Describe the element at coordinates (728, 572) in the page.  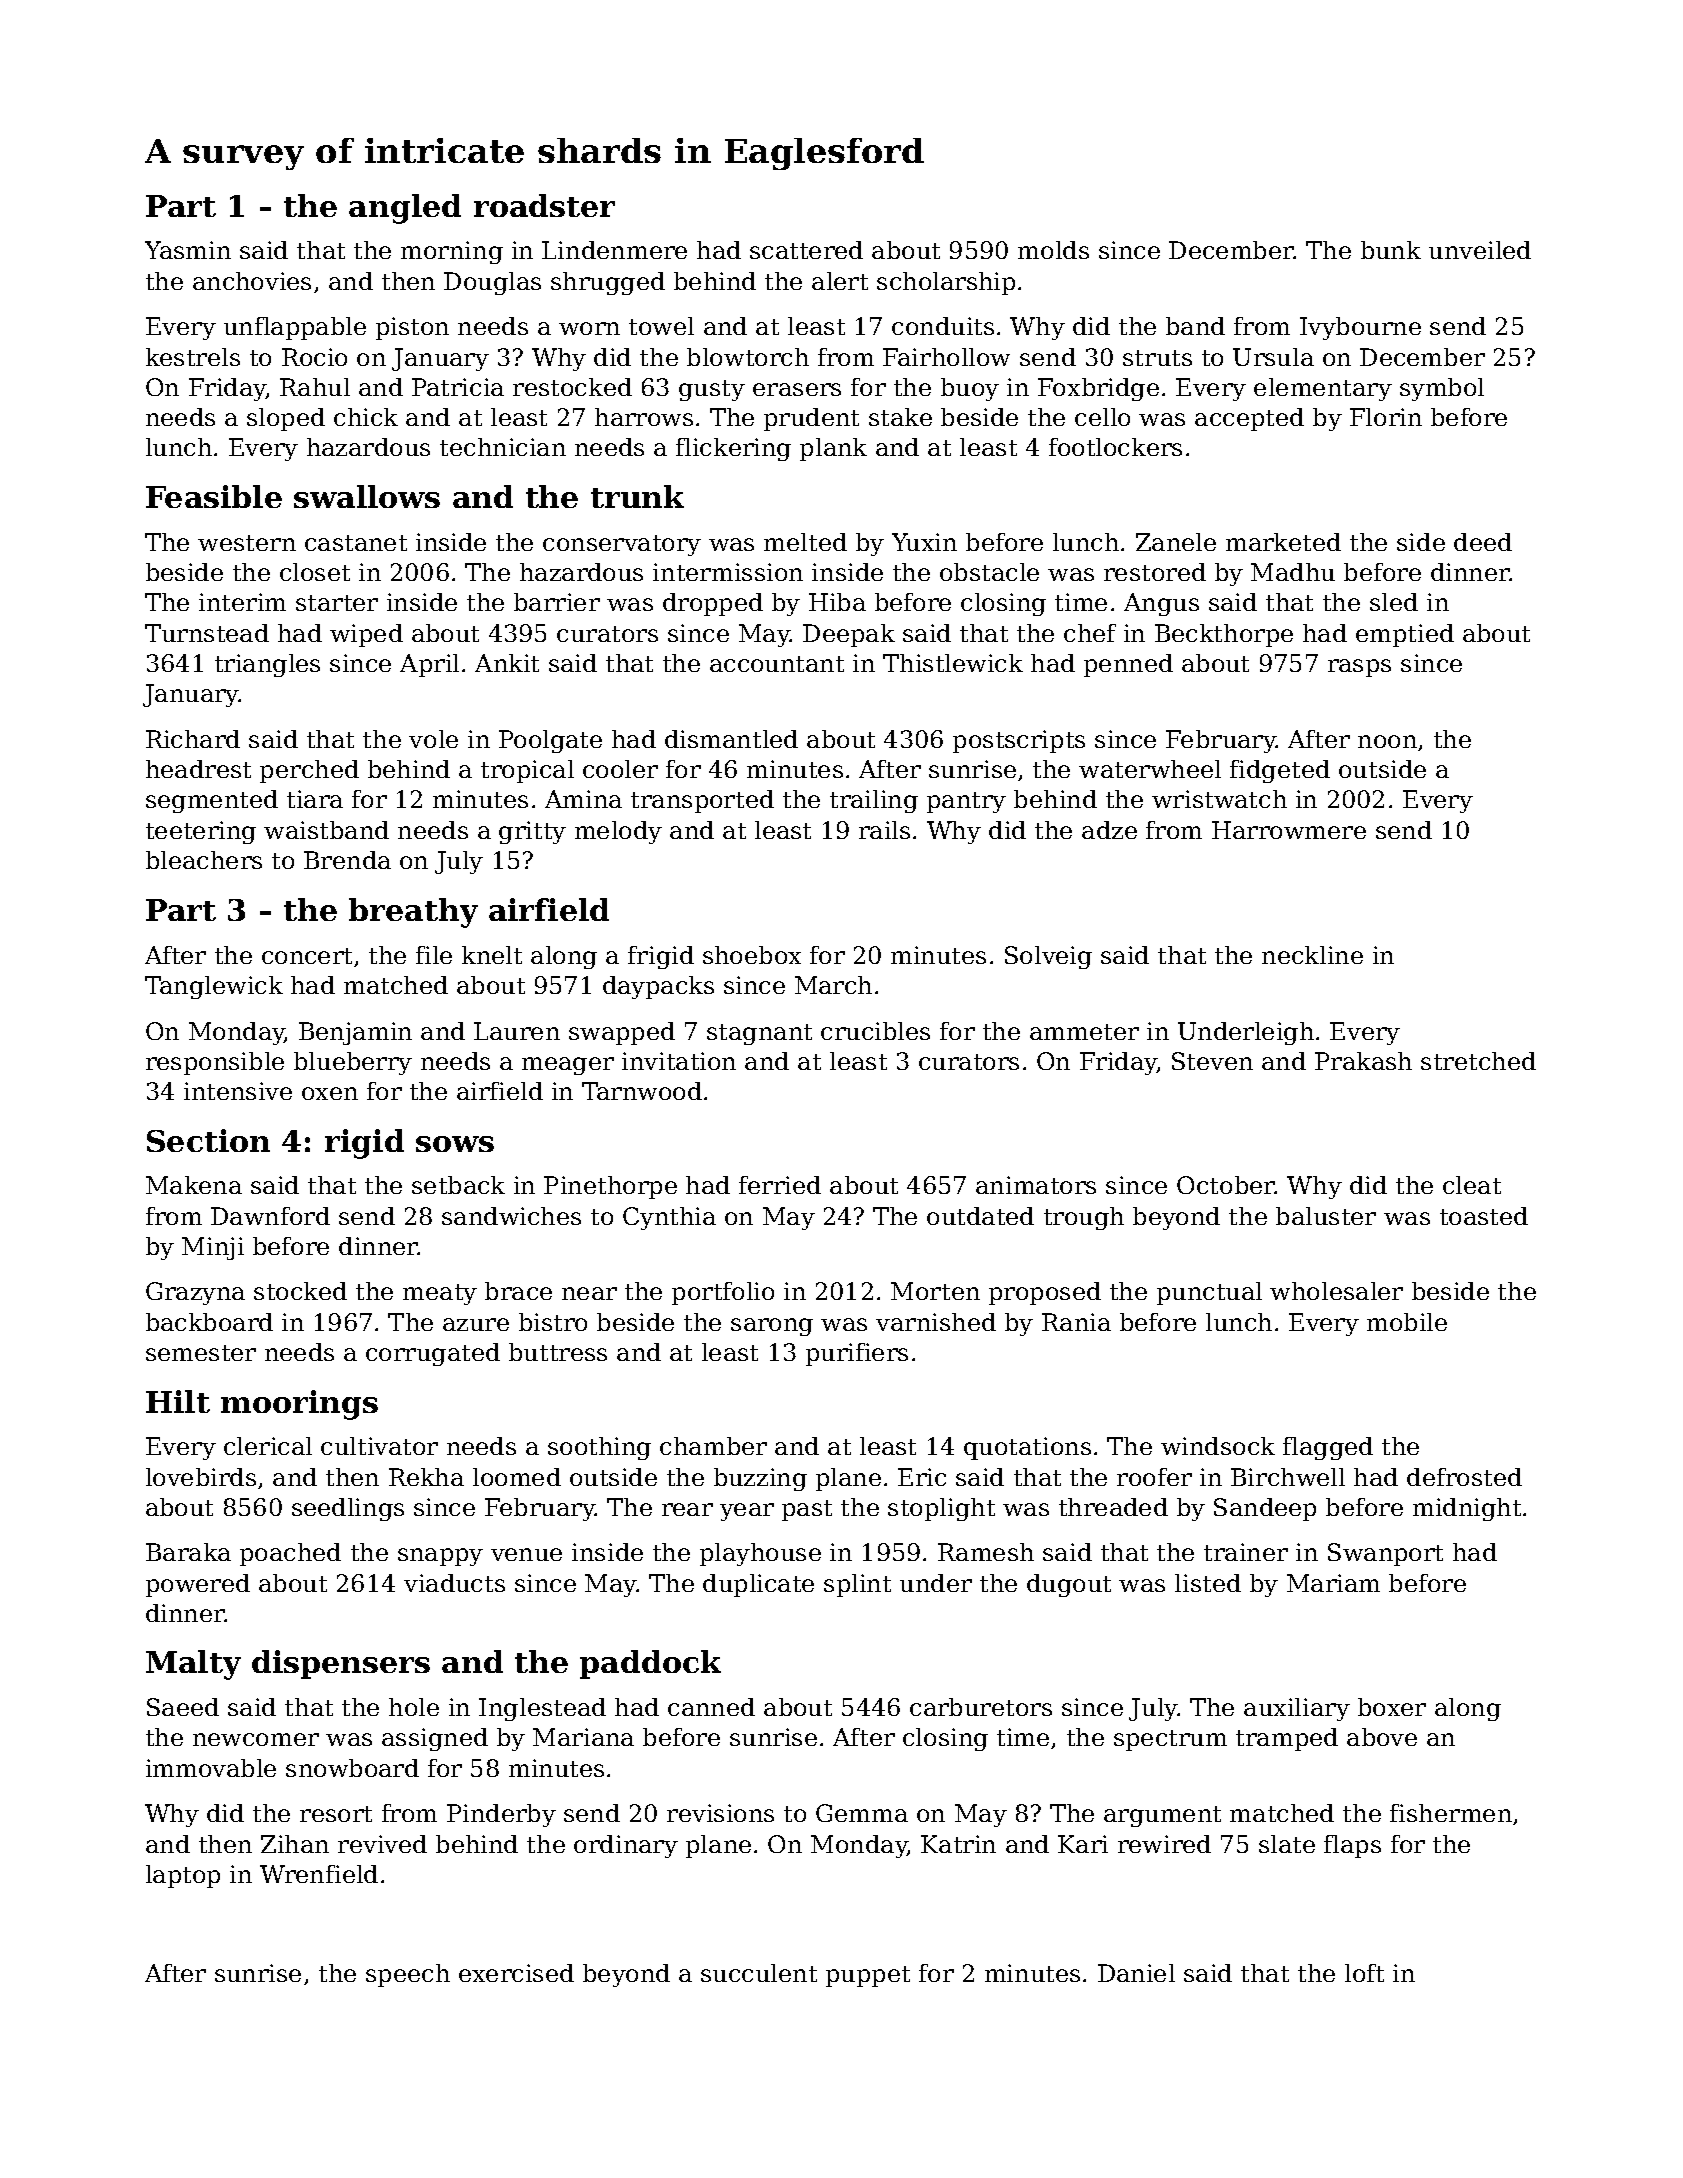
I see `intermission` at that location.
